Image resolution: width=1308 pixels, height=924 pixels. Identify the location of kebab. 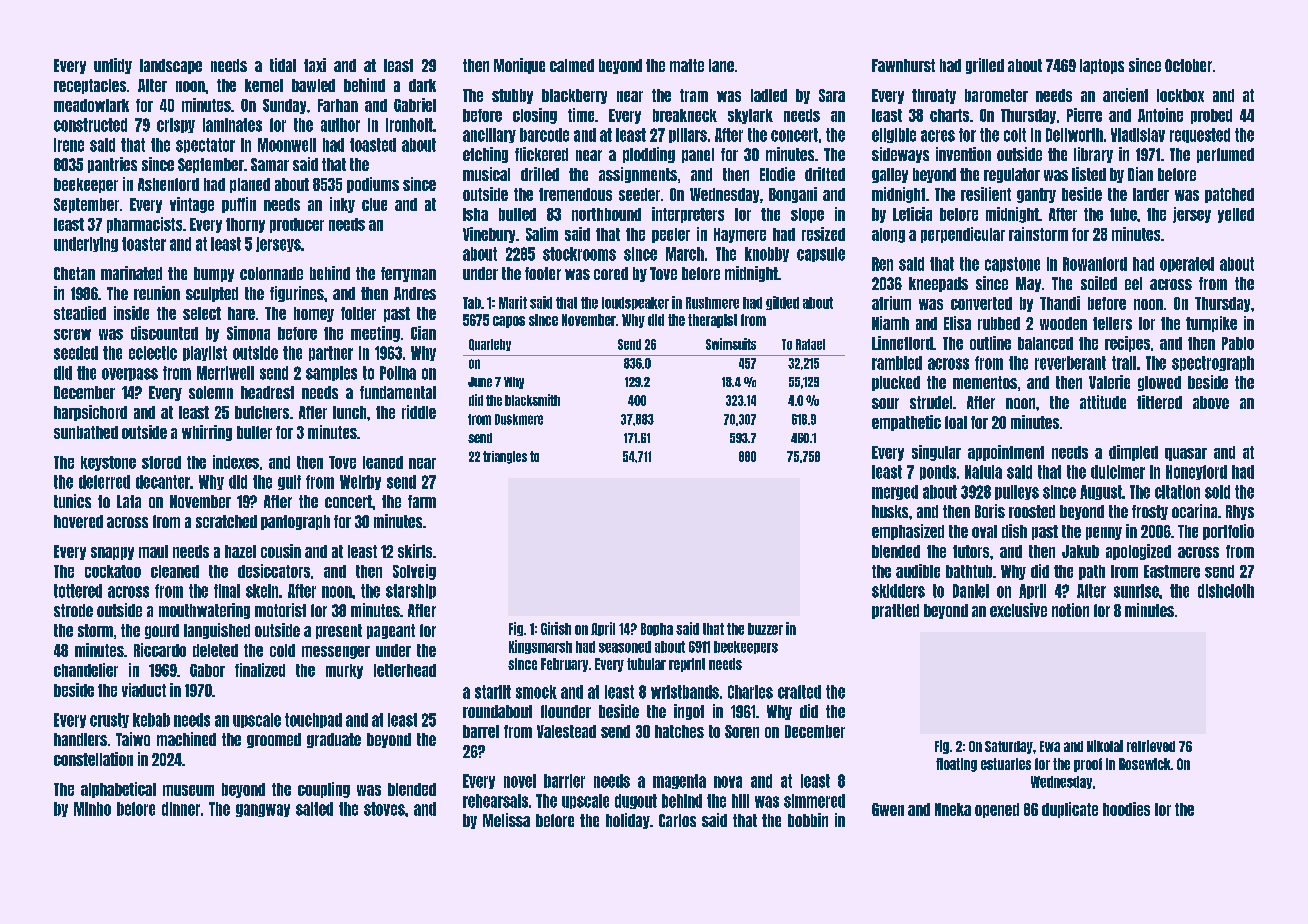
(151, 720).
